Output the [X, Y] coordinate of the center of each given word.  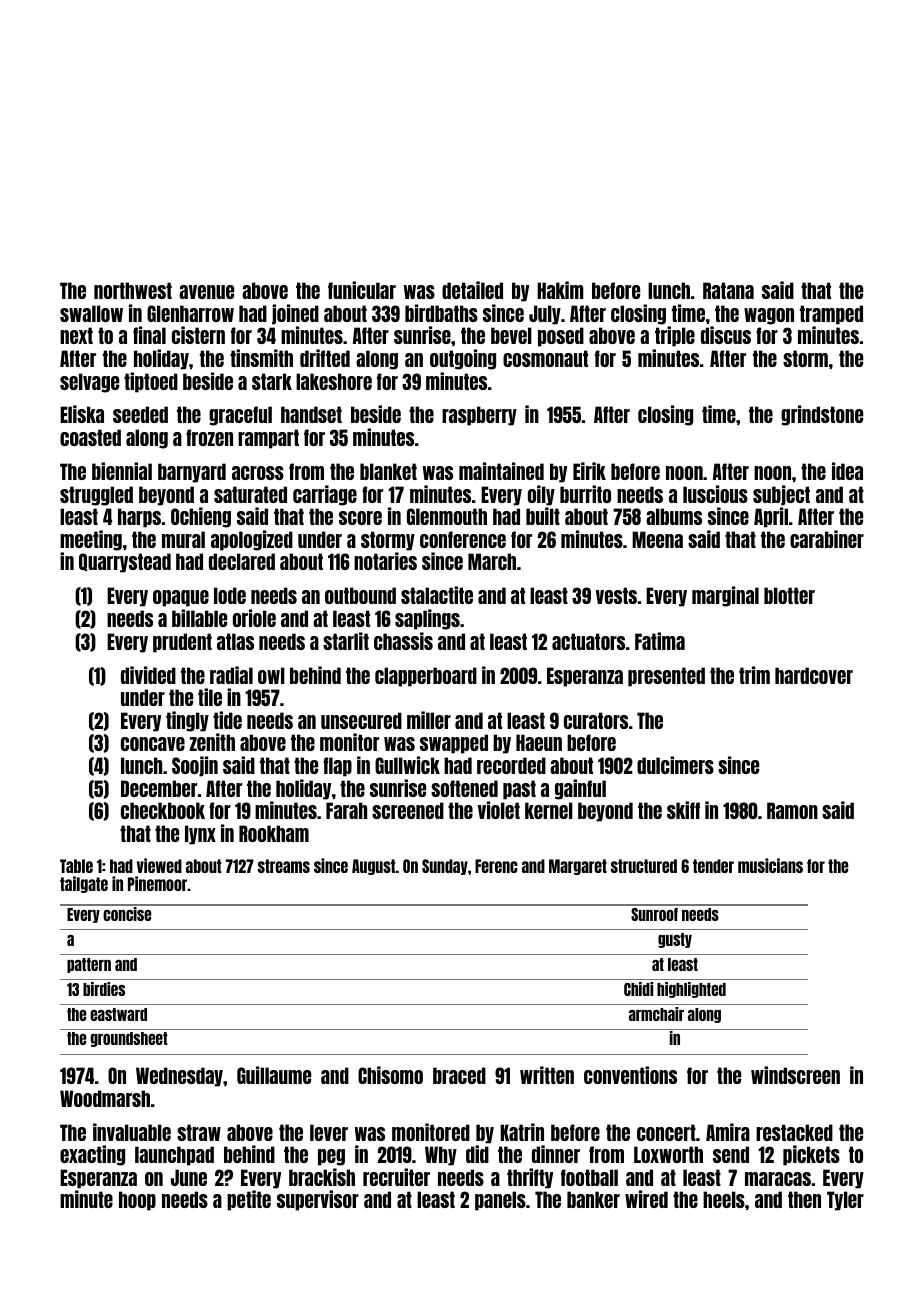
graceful [240, 416]
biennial [122, 471]
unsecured [361, 720]
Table [76, 866]
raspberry [479, 416]
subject [781, 495]
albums [674, 516]
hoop [137, 1201]
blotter [789, 595]
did [477, 1154]
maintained [501, 471]
